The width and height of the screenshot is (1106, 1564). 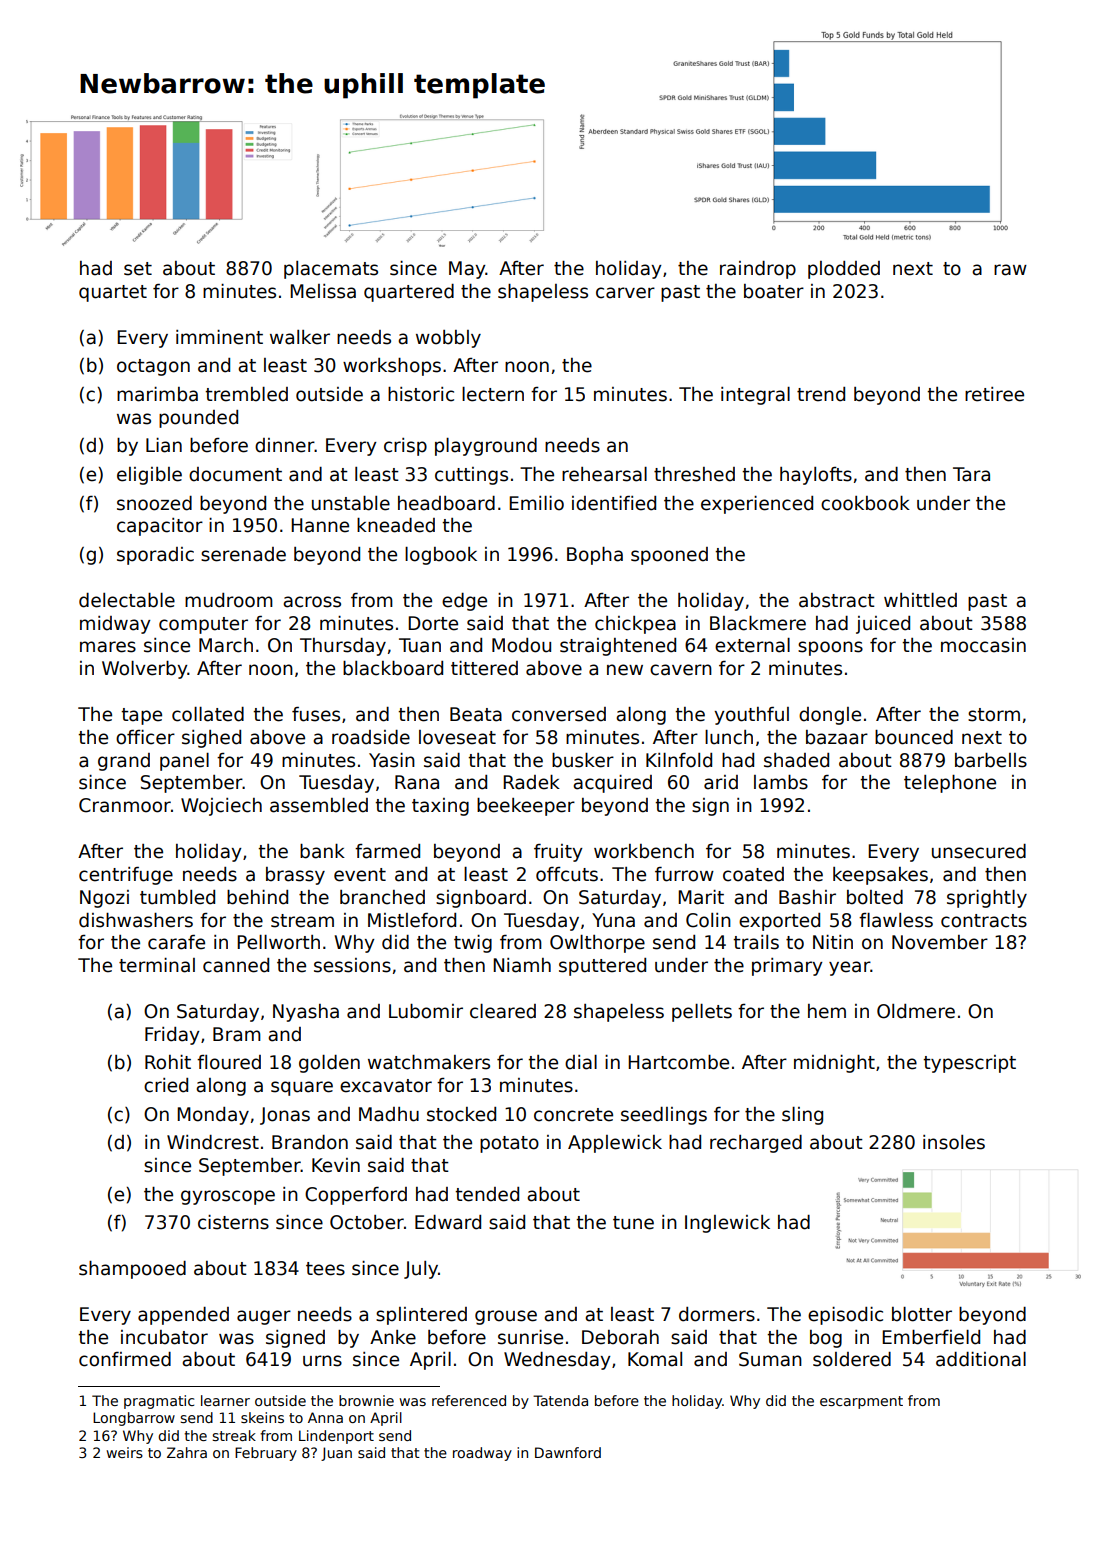 I want to click on Radek, so click(x=531, y=782).
